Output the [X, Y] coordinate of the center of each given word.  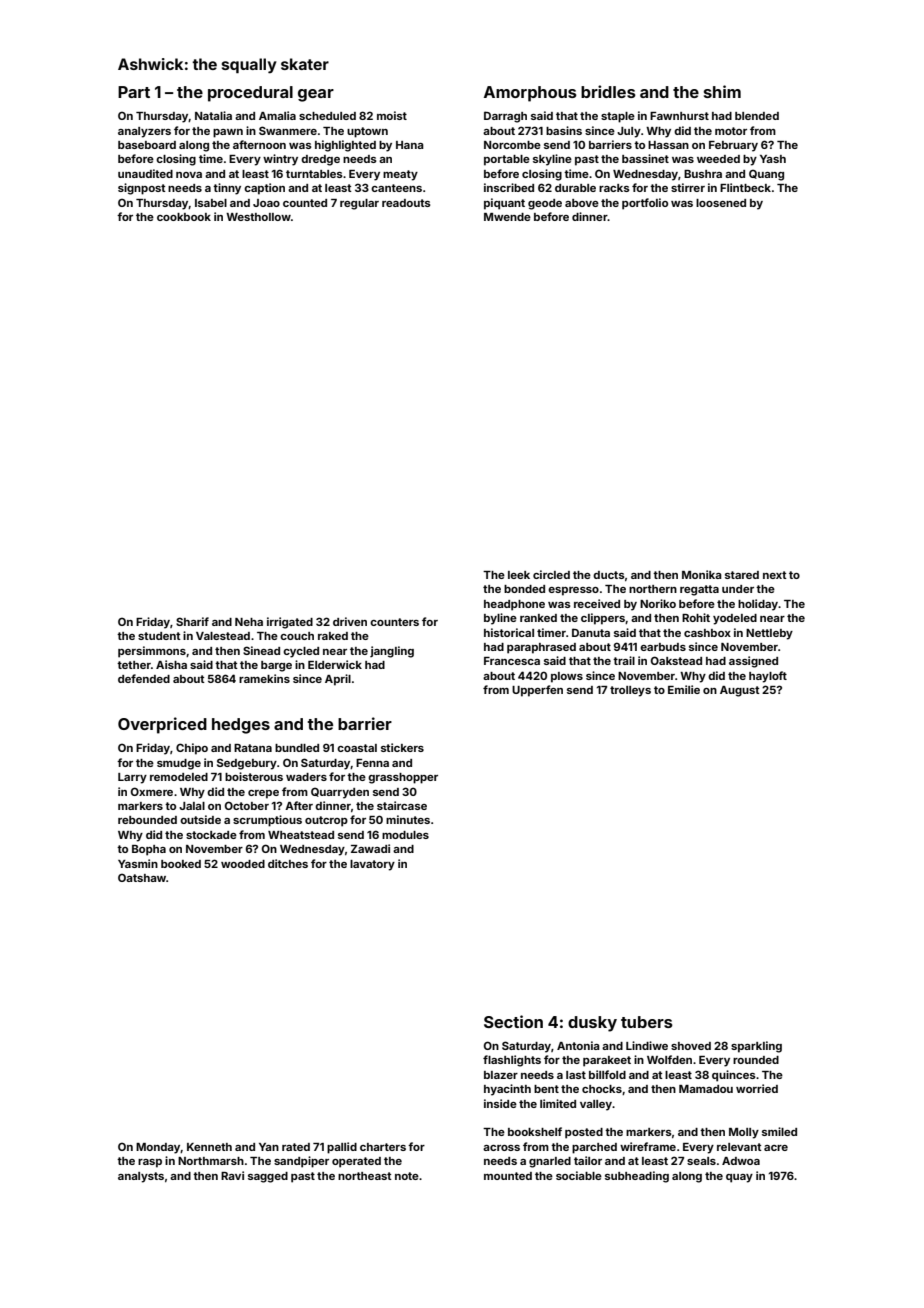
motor [731, 131]
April [338, 680]
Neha [249, 622]
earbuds [663, 647]
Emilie [684, 689]
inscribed [509, 187]
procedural [250, 94]
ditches [288, 863]
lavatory [372, 865]
